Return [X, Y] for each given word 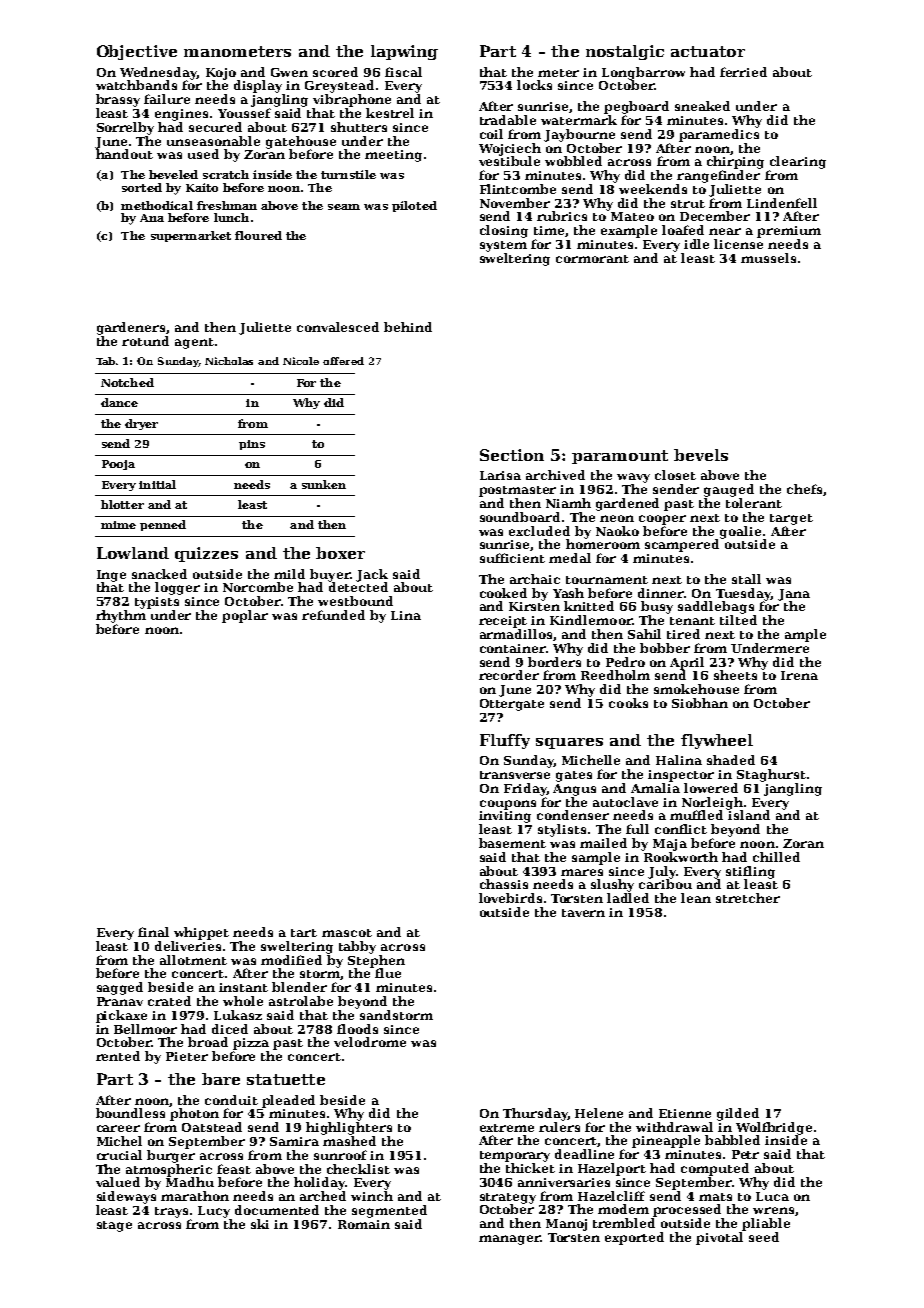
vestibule [509, 161]
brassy [118, 100]
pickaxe [121, 1016]
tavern [583, 913]
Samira [294, 1141]
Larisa [500, 475]
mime [118, 525]
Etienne [685, 1113]
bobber [665, 648]
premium [789, 232]
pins [252, 445]
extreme [507, 1128]
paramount [620, 457]
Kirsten [534, 606]
